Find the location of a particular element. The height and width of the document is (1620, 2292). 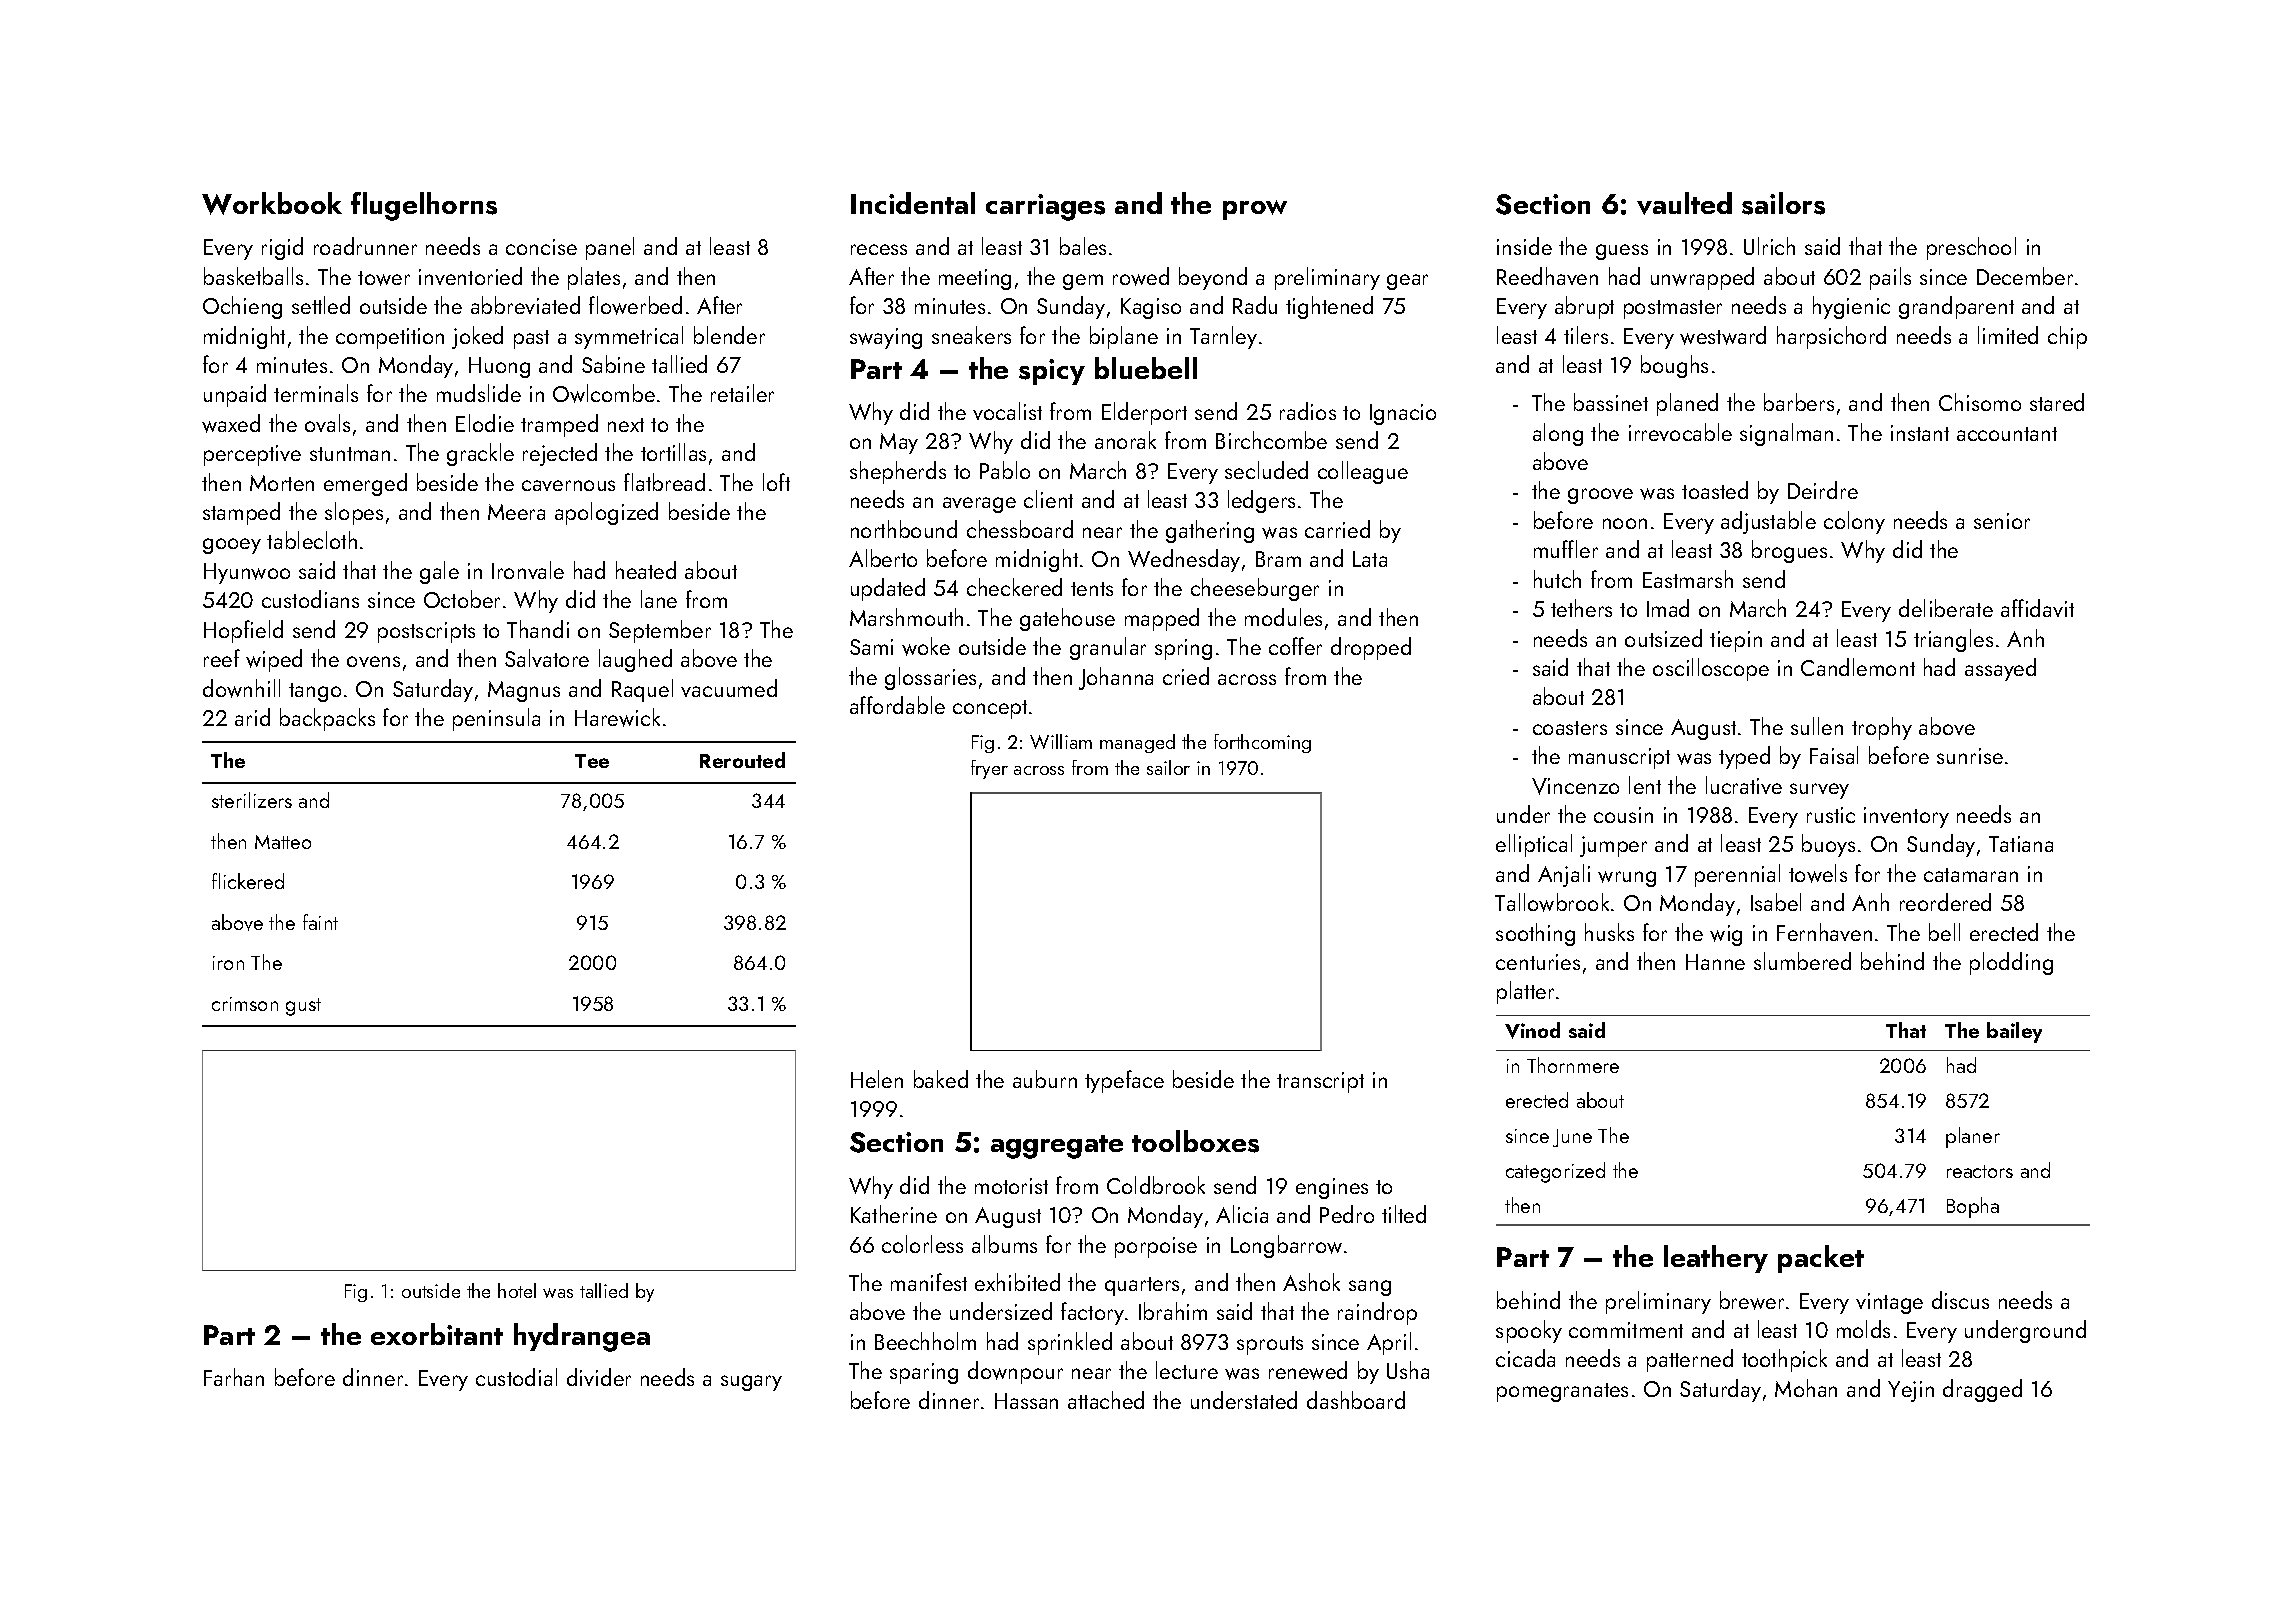

Tallowbrook is located at coordinates (1552, 902).
